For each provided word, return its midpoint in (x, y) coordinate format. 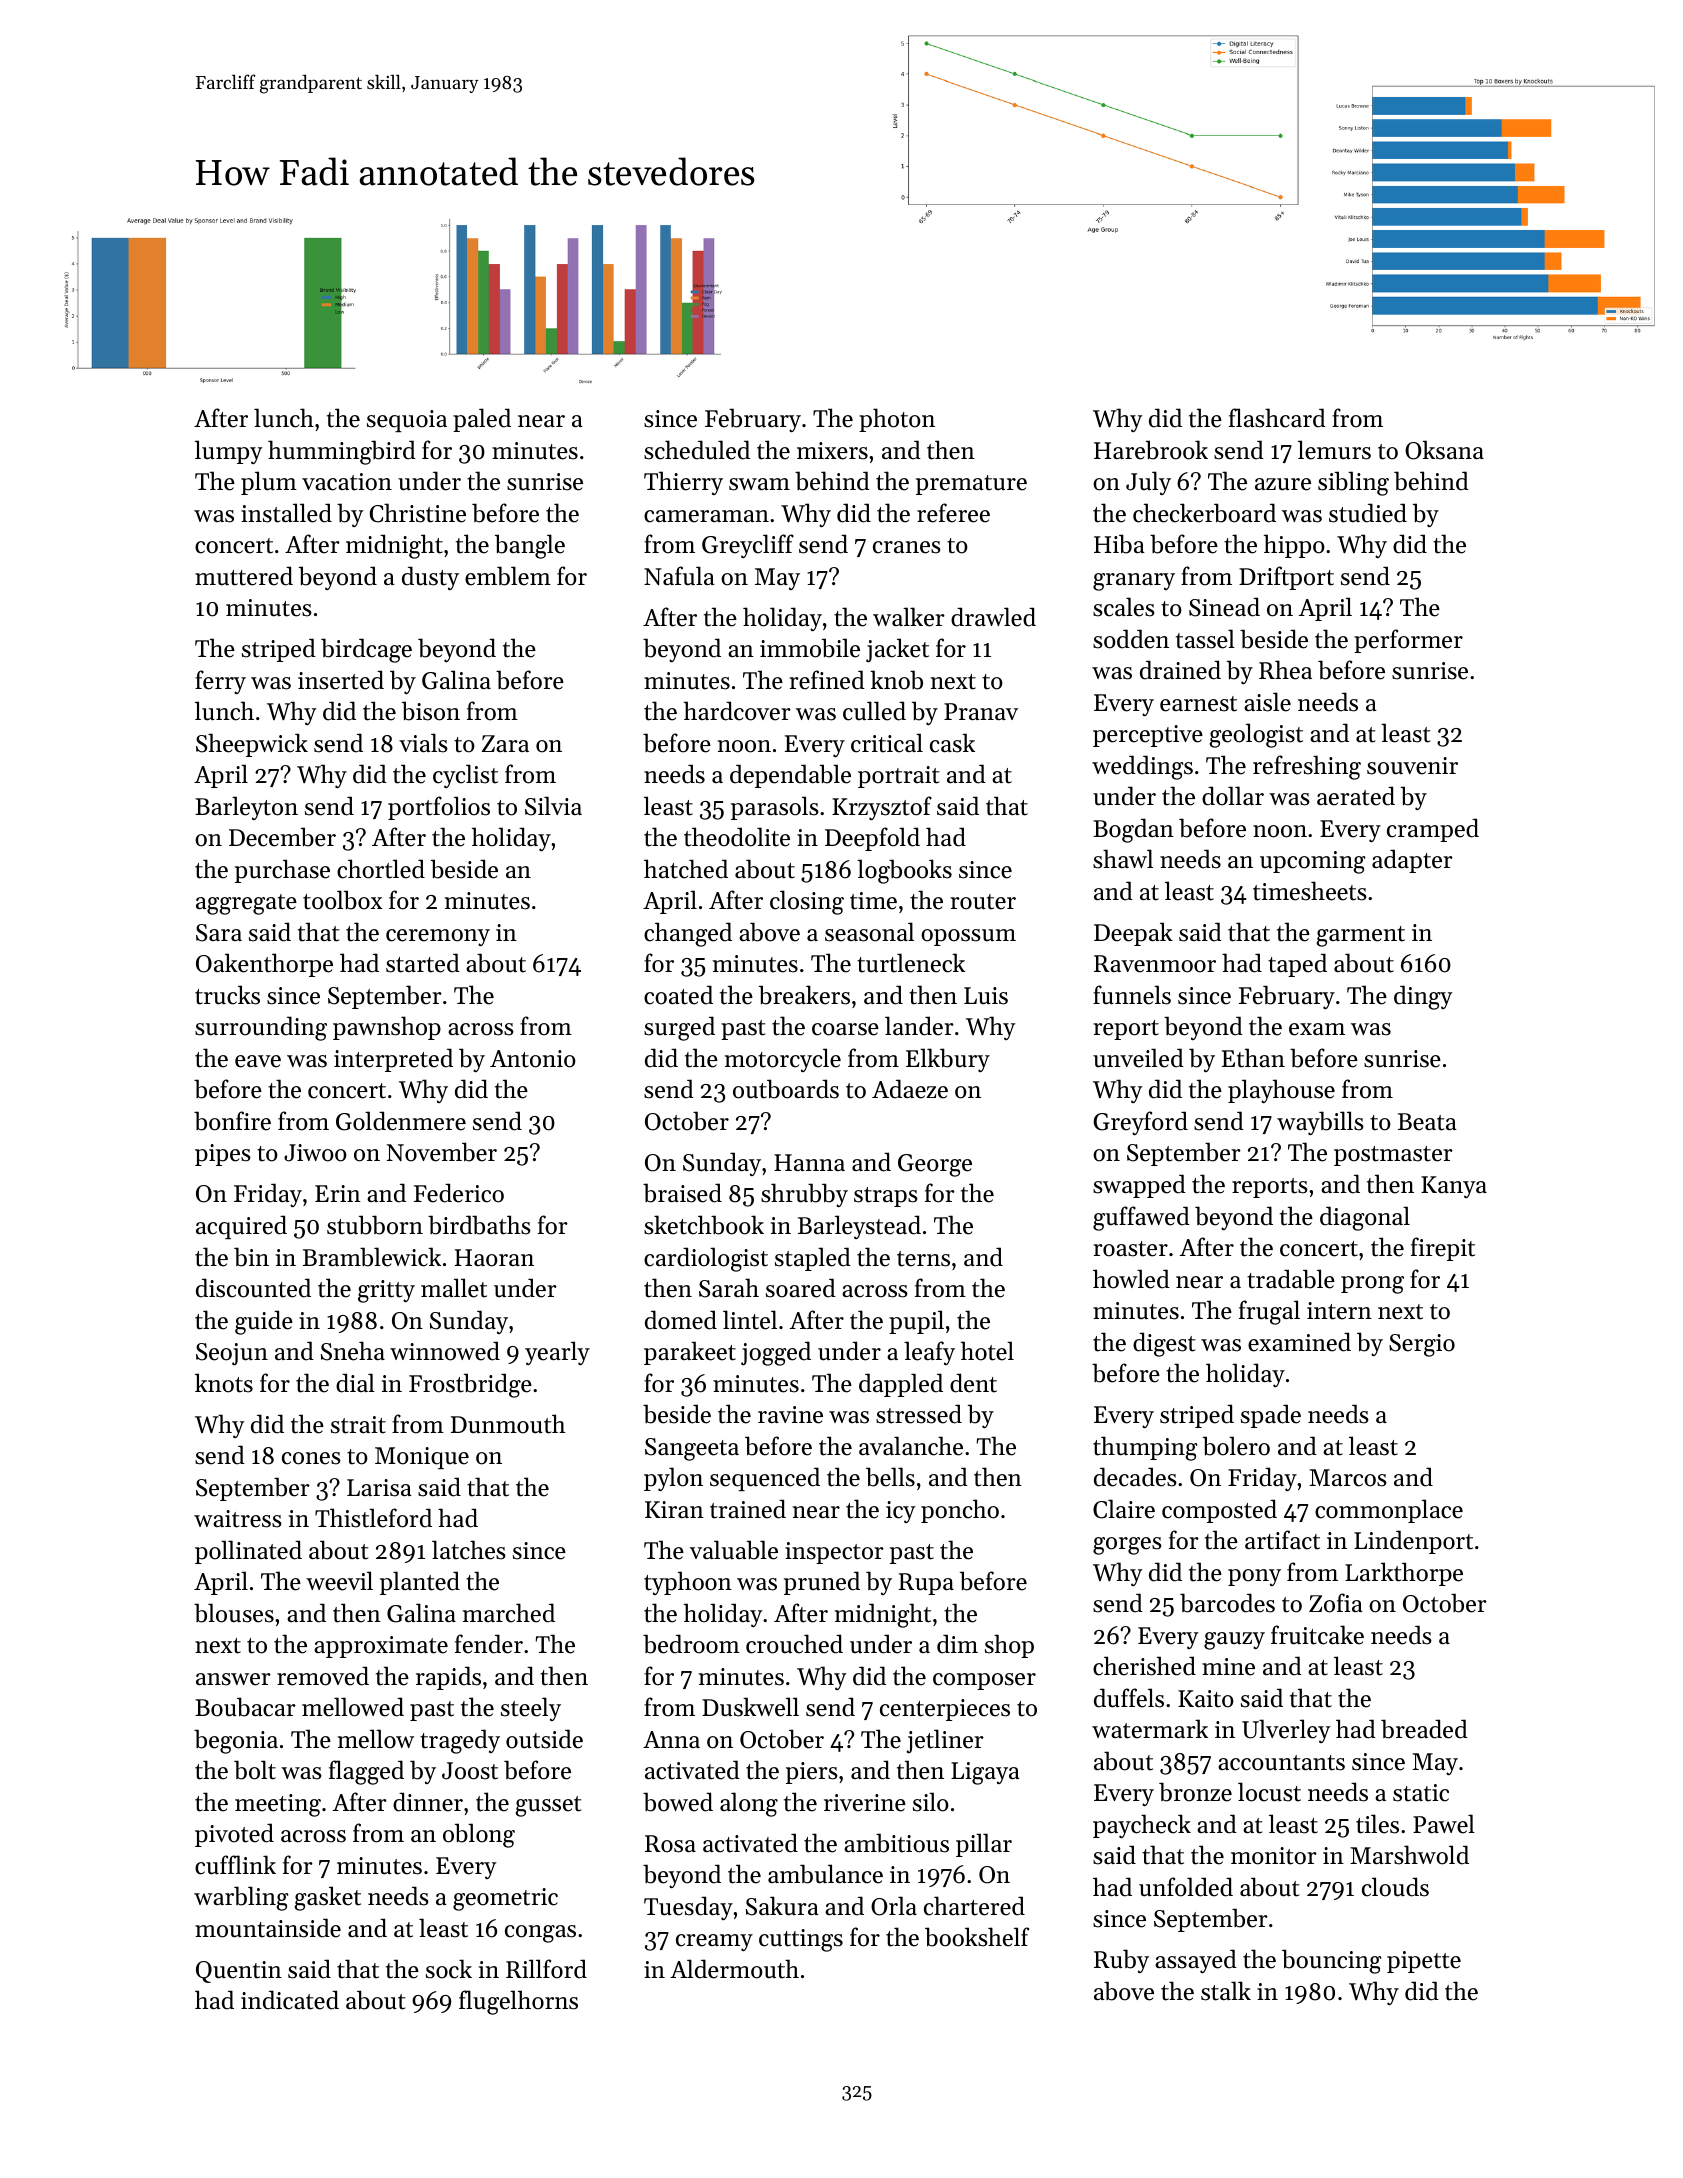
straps (886, 1197)
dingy (1423, 997)
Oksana (1444, 450)
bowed (678, 1802)
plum (269, 483)
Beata (1427, 1122)
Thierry (683, 483)
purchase (282, 871)
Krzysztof (882, 808)
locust (1269, 1792)
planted (420, 1583)
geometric (505, 1899)
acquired (241, 1227)
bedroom (691, 1644)
